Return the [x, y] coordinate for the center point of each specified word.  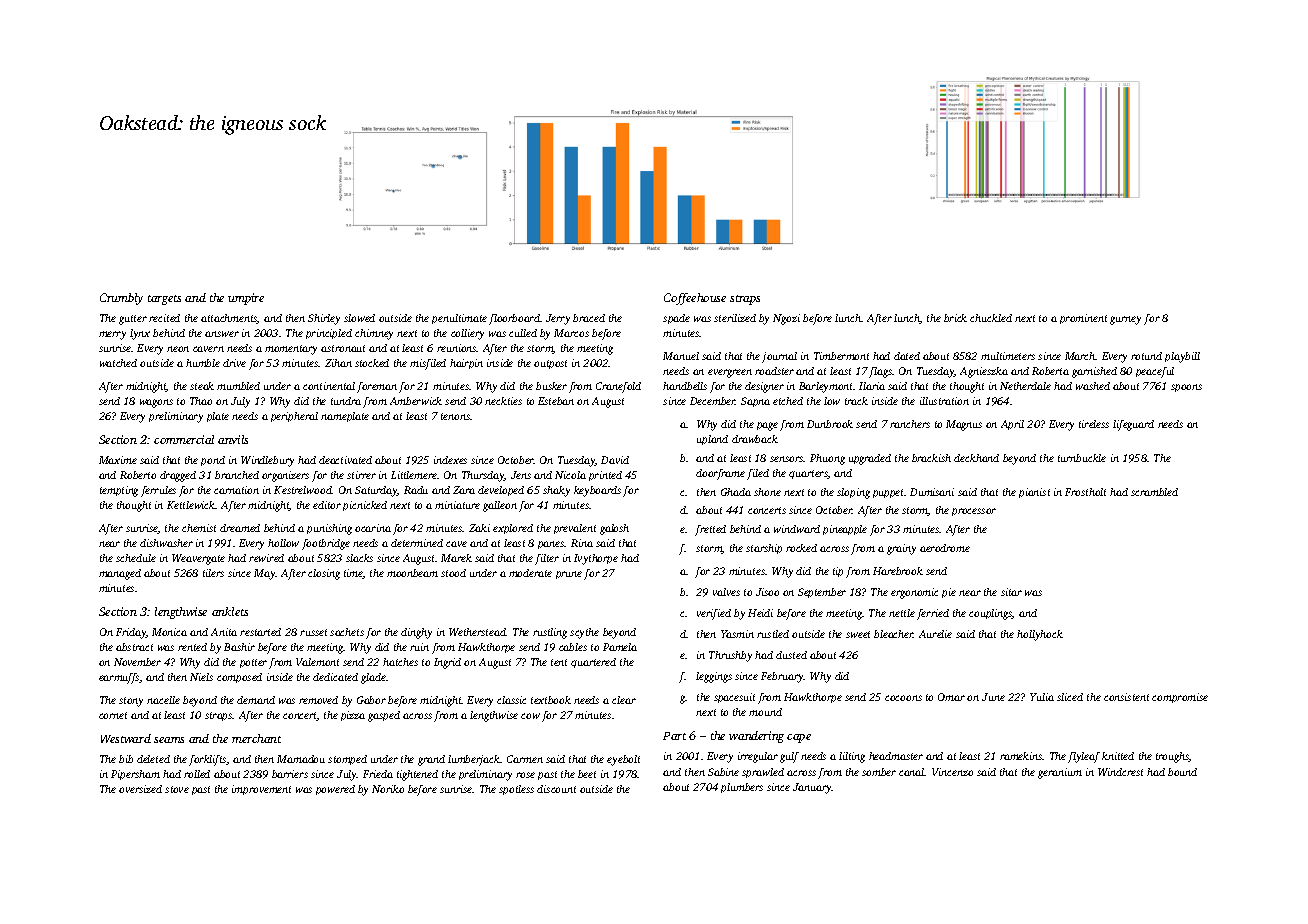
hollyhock [1040, 635]
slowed [359, 318]
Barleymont [826, 387]
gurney [1125, 320]
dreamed [240, 528]
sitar [1011, 592]
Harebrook [898, 571]
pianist [1034, 493]
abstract [134, 647]
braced [589, 318]
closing [324, 574]
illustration [944, 401]
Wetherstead [477, 632]
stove [177, 789]
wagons [156, 403]
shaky [556, 491]
